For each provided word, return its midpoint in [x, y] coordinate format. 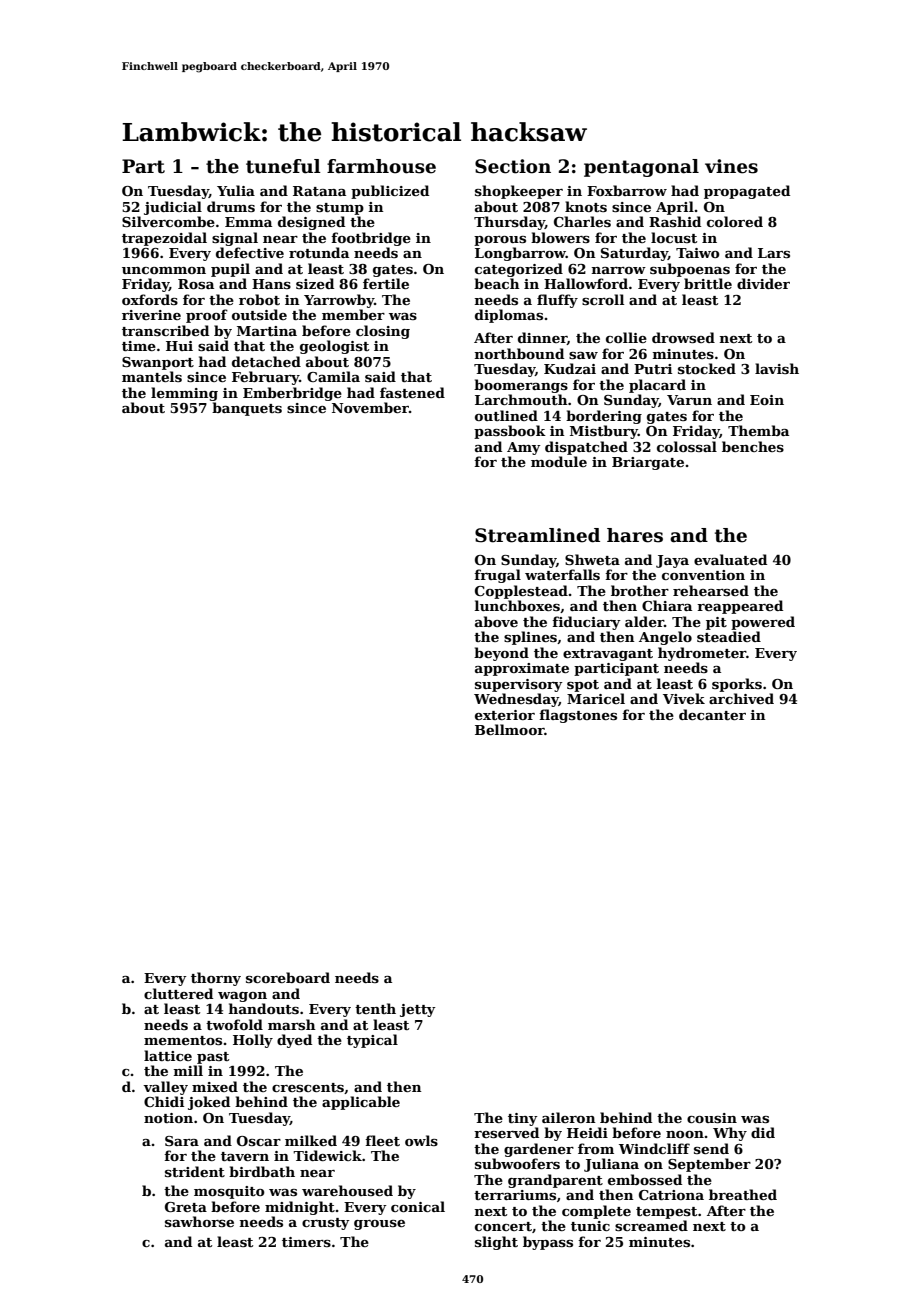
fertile [386, 283]
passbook [510, 432]
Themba [758, 430]
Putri [653, 369]
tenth [375, 1008]
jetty [418, 1010]
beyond [501, 654]
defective [250, 252]
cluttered [178, 993]
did [763, 1132]
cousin [712, 1118]
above [496, 621]
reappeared [740, 607]
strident [195, 1171]
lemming [184, 394]
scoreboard [288, 977]
